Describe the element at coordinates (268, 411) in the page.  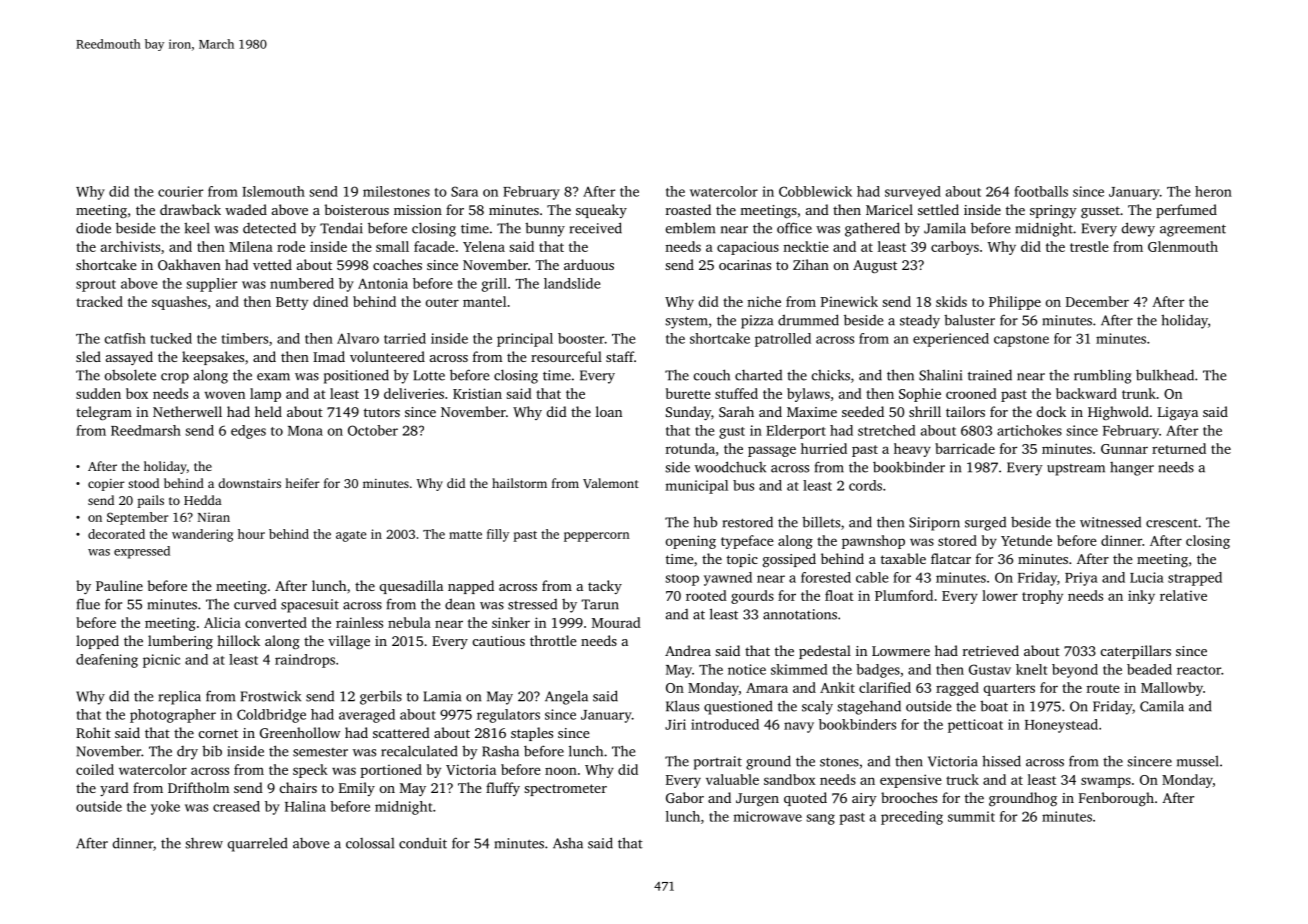
I see `held` at that location.
